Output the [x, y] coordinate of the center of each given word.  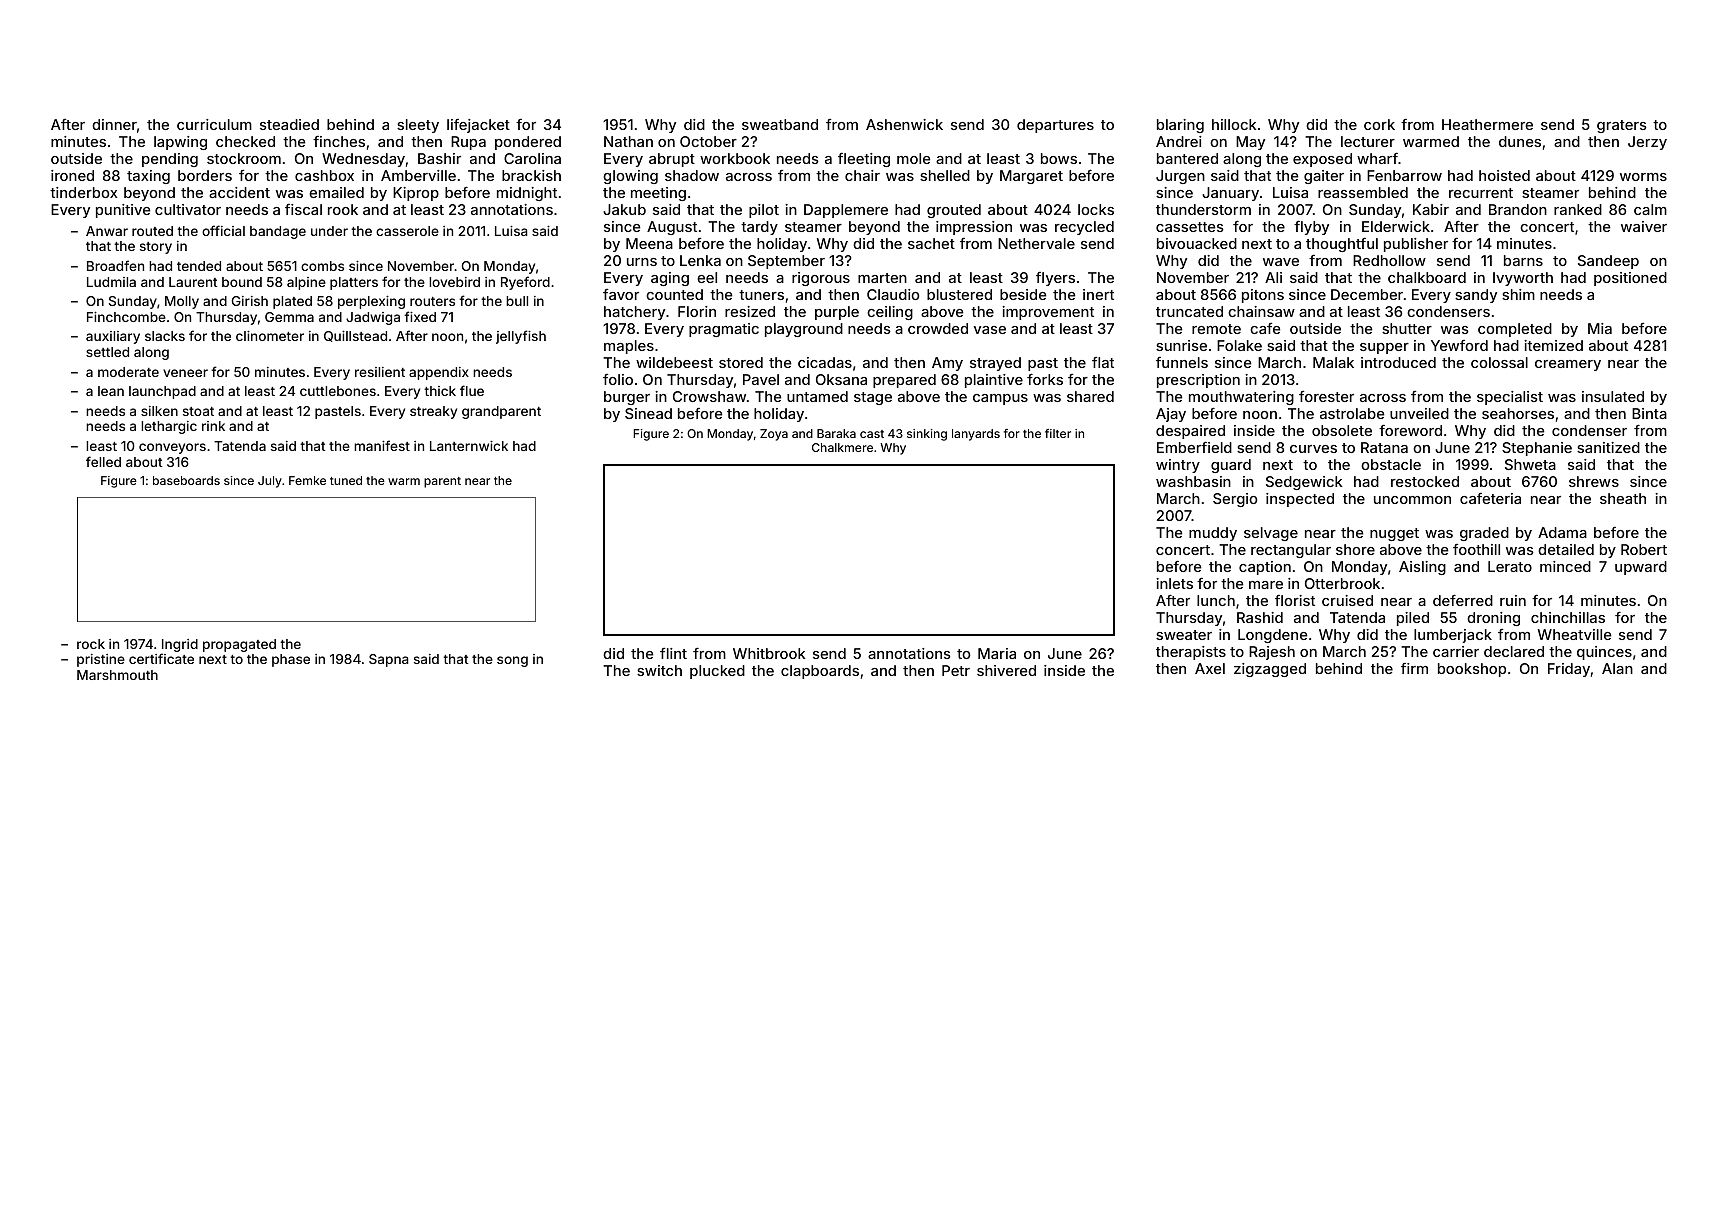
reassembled [1363, 192]
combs [322, 266]
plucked [717, 672]
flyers [1055, 279]
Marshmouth [117, 675]
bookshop [1472, 670]
